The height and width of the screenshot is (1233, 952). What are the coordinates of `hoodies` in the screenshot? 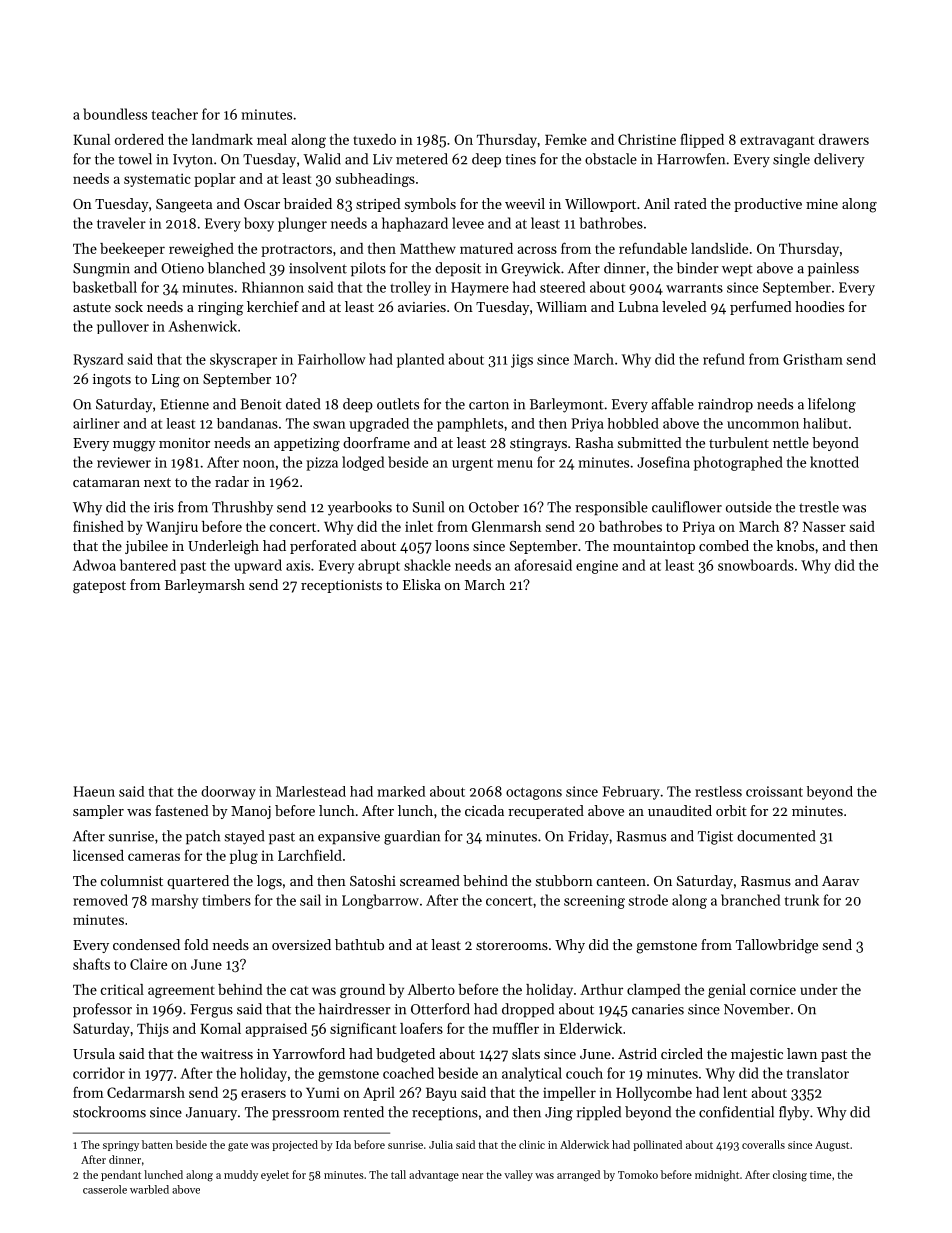 It's located at (819, 306).
